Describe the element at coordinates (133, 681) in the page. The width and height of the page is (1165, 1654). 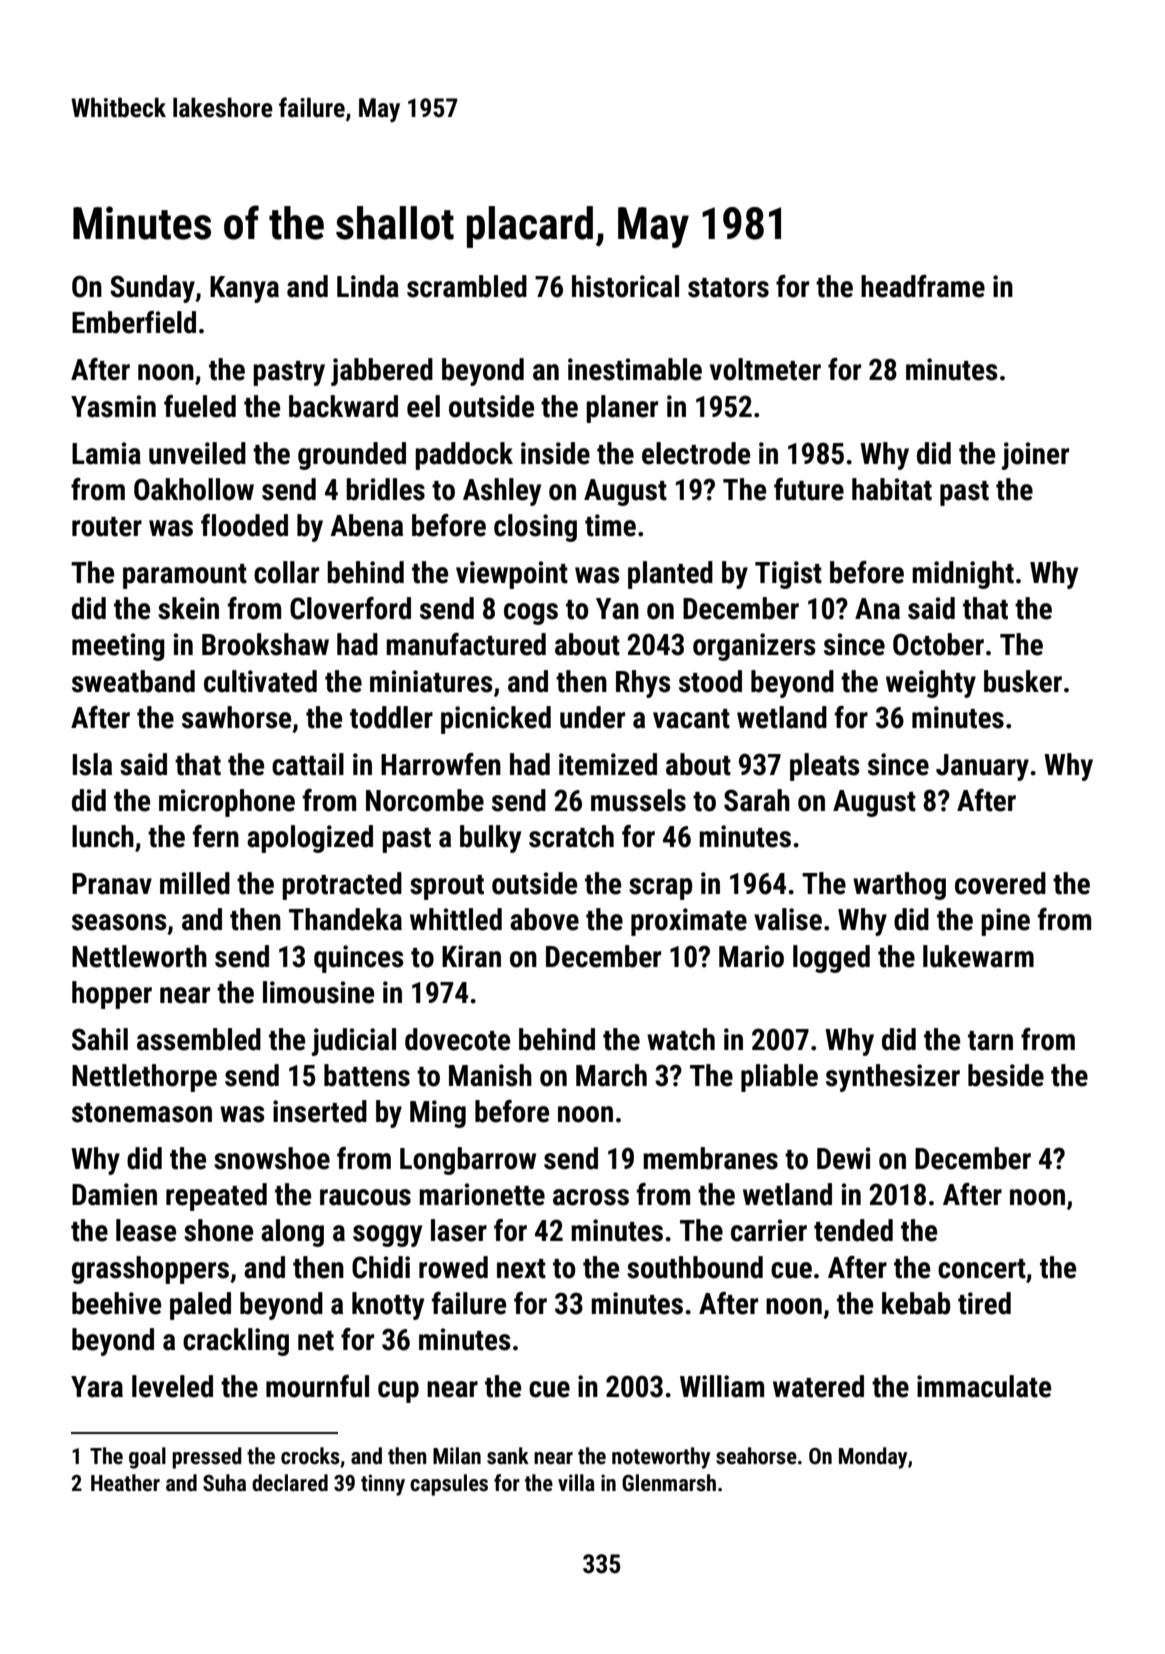
I see `sweatband` at that location.
